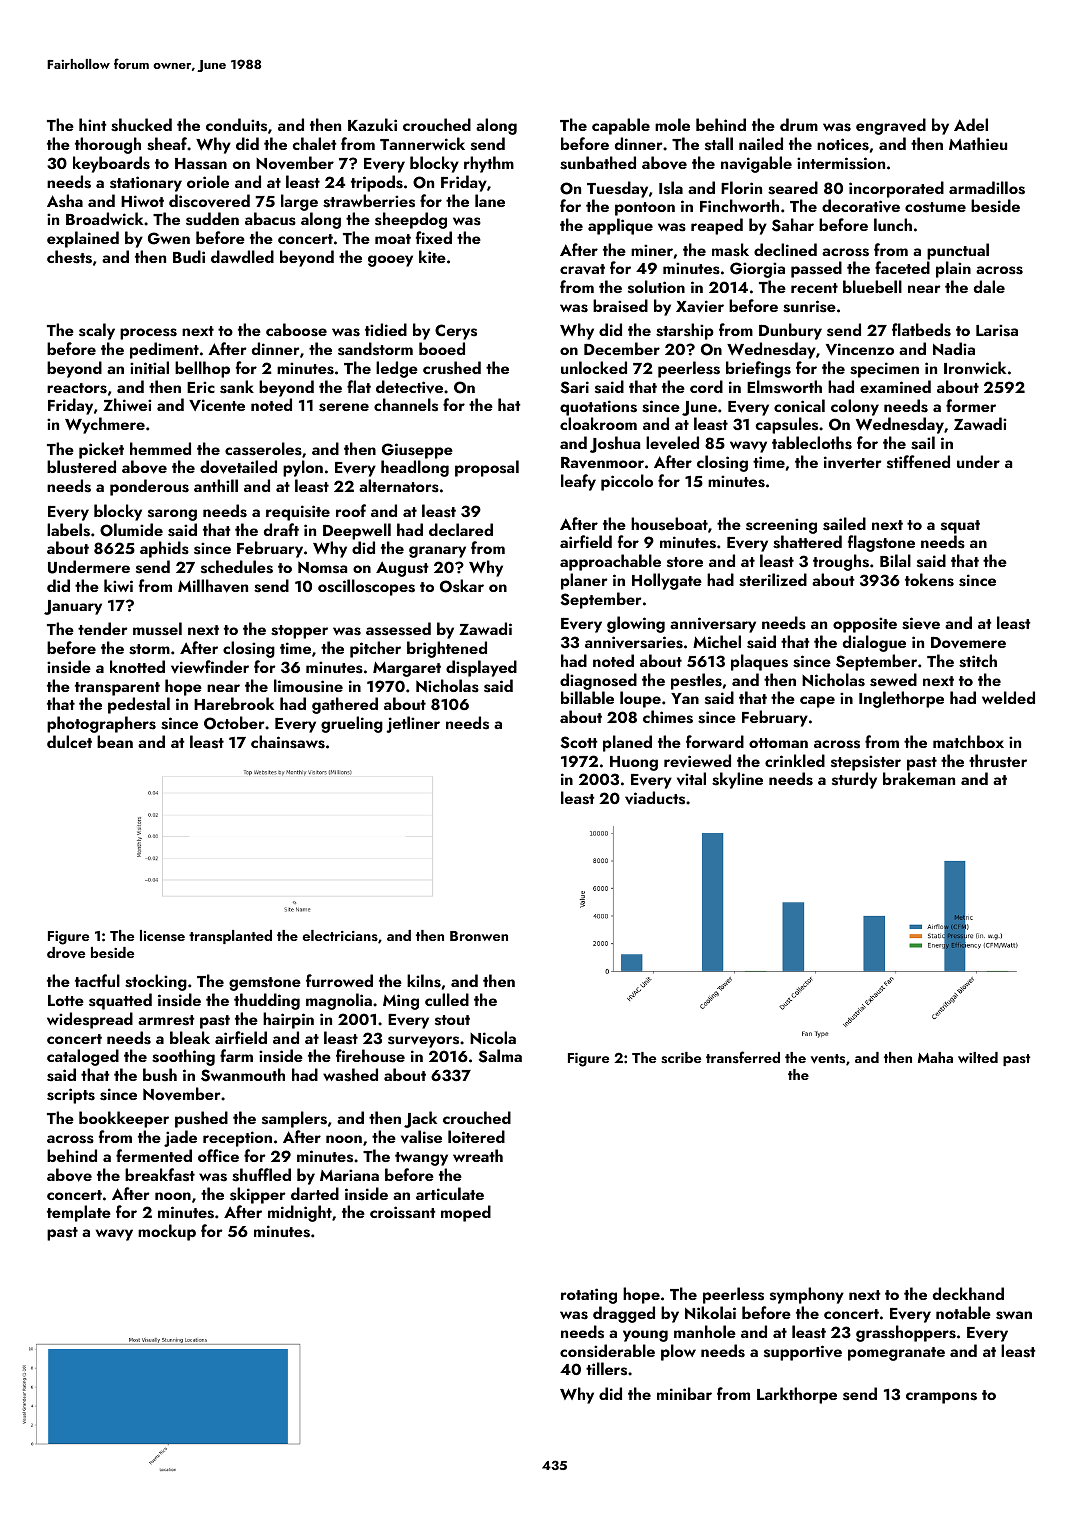  What do you see at coordinates (65, 201) in the page?
I see `Asha` at bounding box center [65, 201].
